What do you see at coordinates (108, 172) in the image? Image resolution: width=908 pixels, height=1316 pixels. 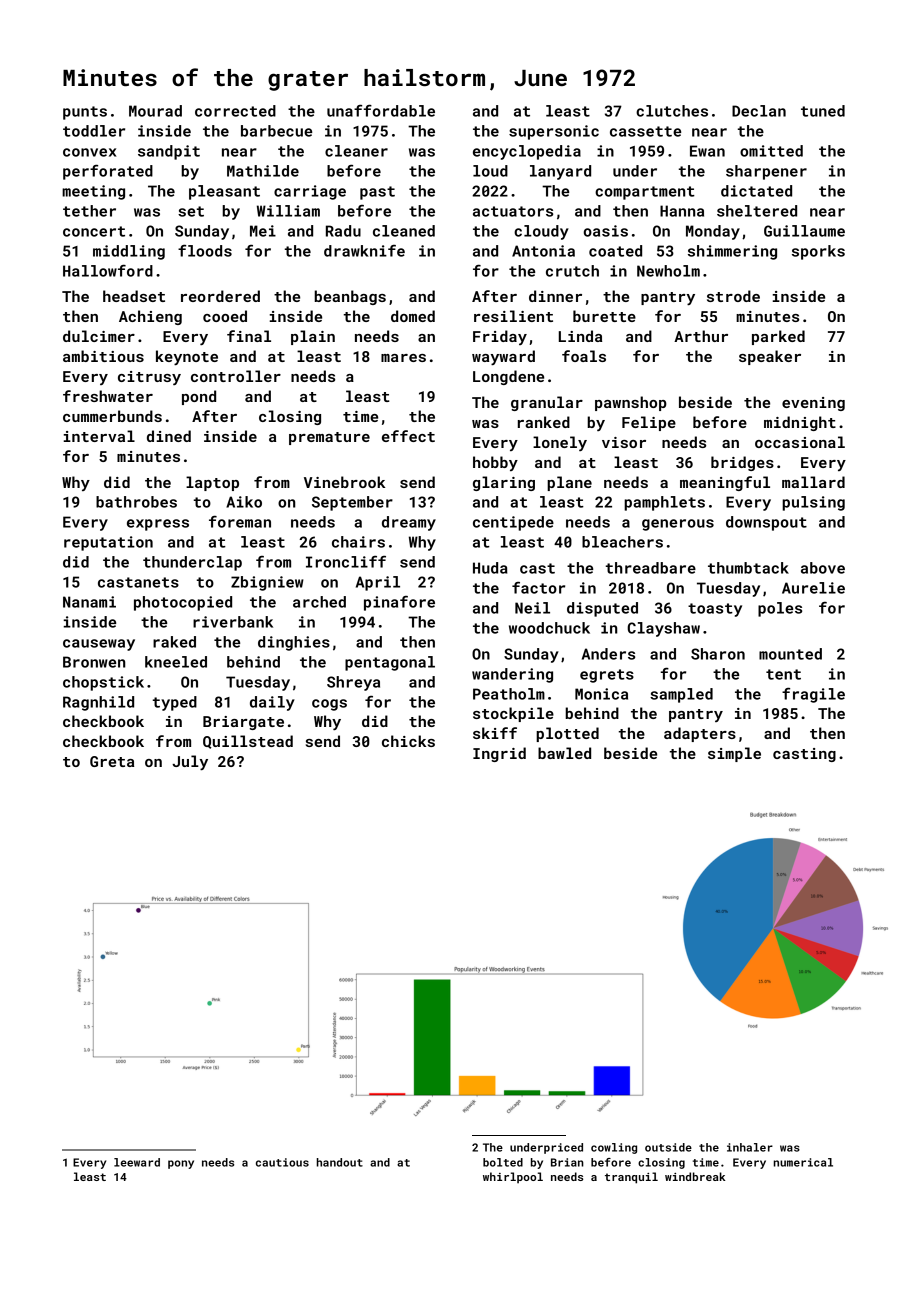 I see `perforated` at bounding box center [108, 172].
